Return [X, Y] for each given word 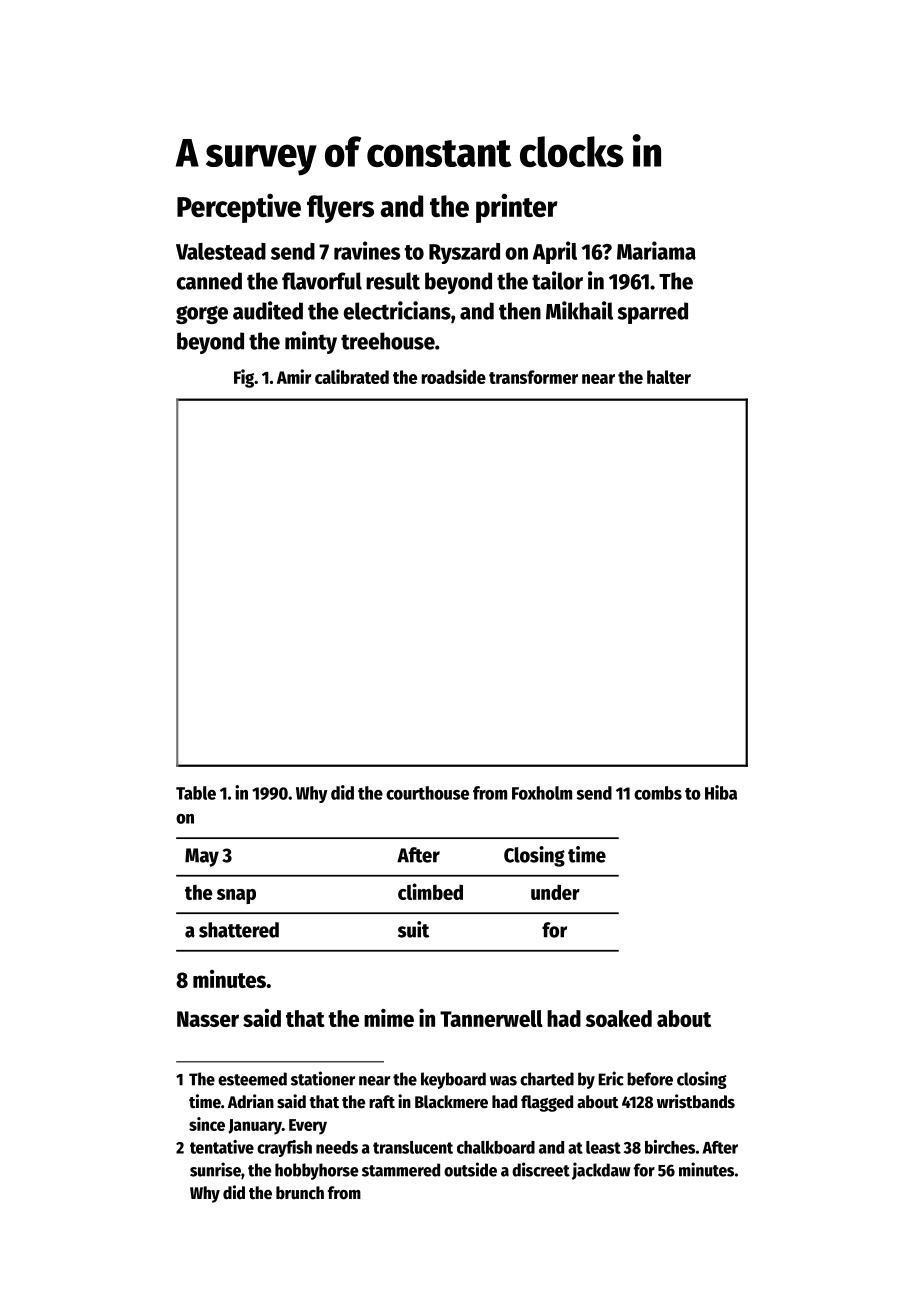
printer [517, 208]
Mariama [656, 250]
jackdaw [601, 1171]
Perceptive [239, 208]
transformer [533, 377]
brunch [300, 1193]
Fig [244, 378]
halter [669, 377]
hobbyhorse [316, 1171]
